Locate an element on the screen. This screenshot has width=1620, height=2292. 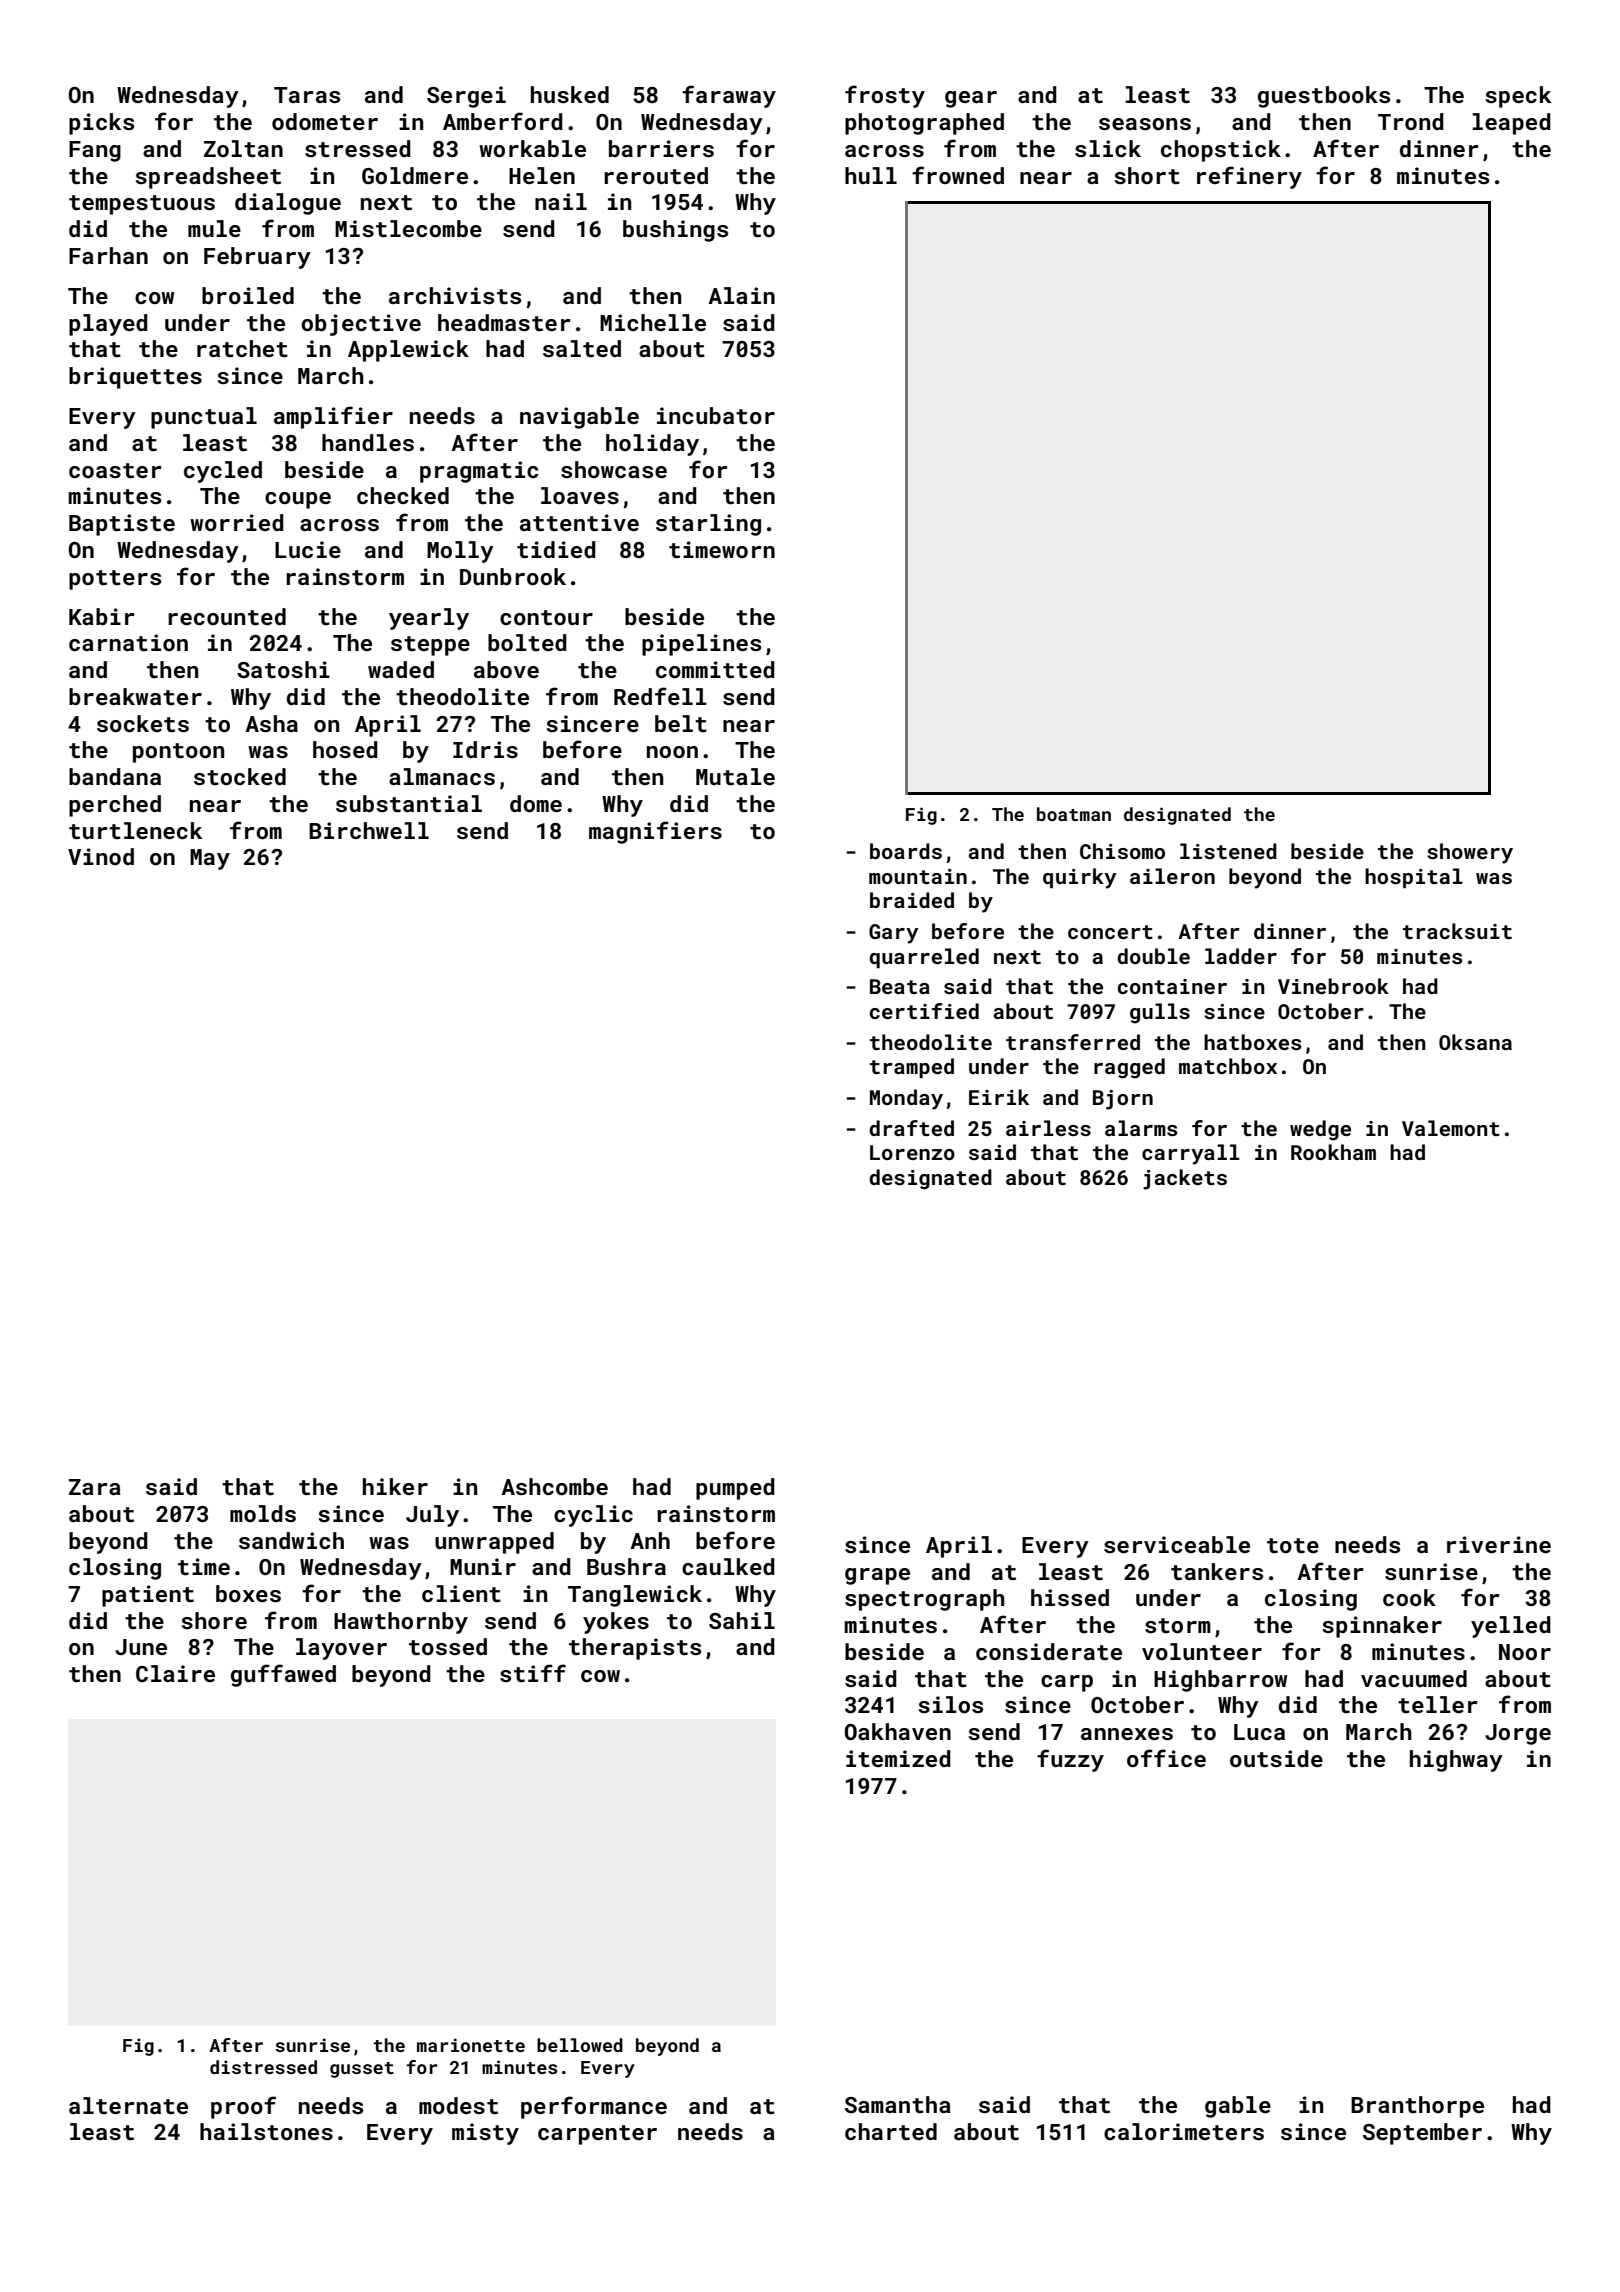
aileron is located at coordinates (1172, 876).
